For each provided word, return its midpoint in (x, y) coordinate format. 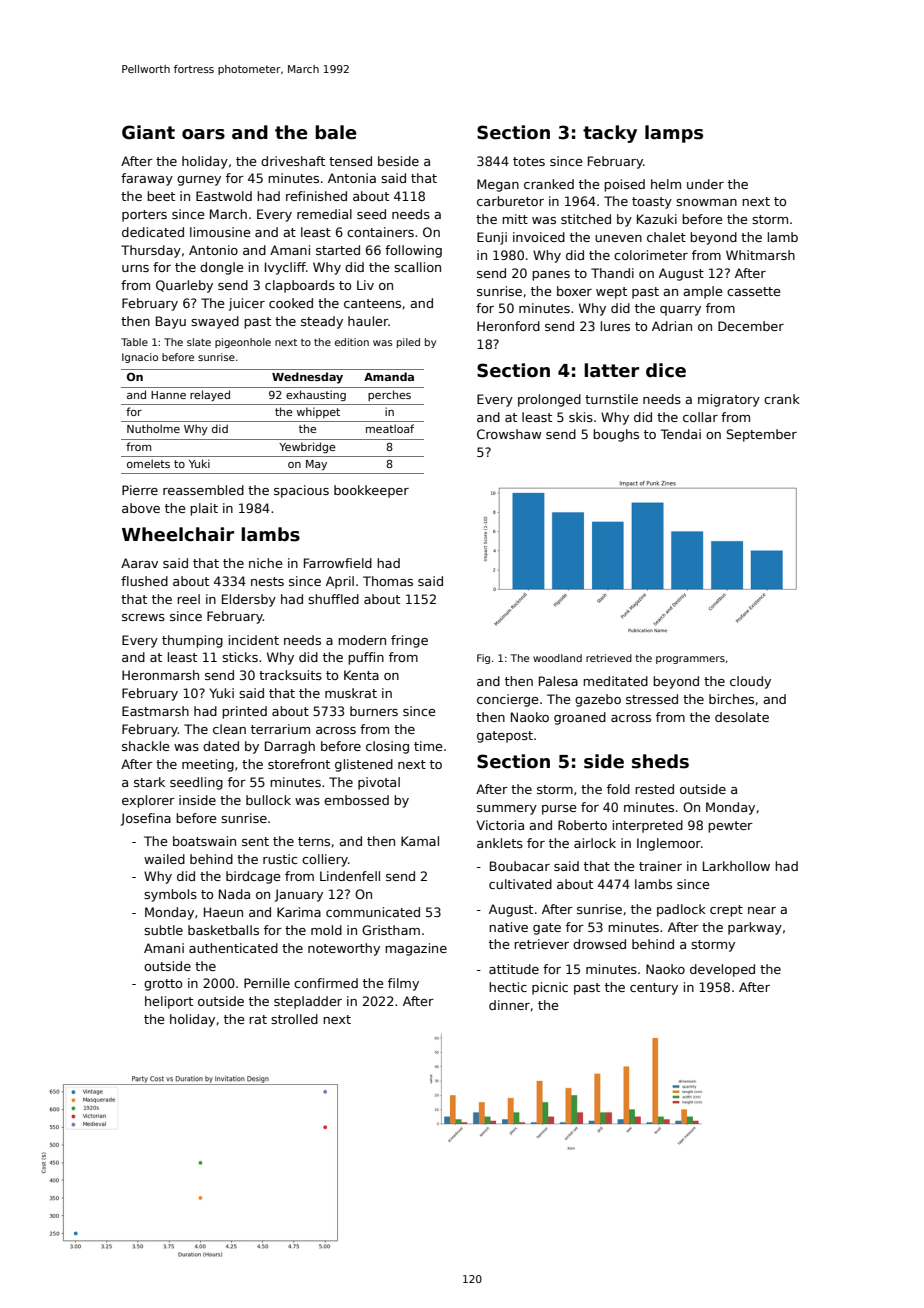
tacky (610, 134)
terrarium (280, 729)
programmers (690, 660)
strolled (294, 1019)
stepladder (308, 1002)
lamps (674, 134)
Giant (148, 132)
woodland (557, 658)
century (654, 989)
